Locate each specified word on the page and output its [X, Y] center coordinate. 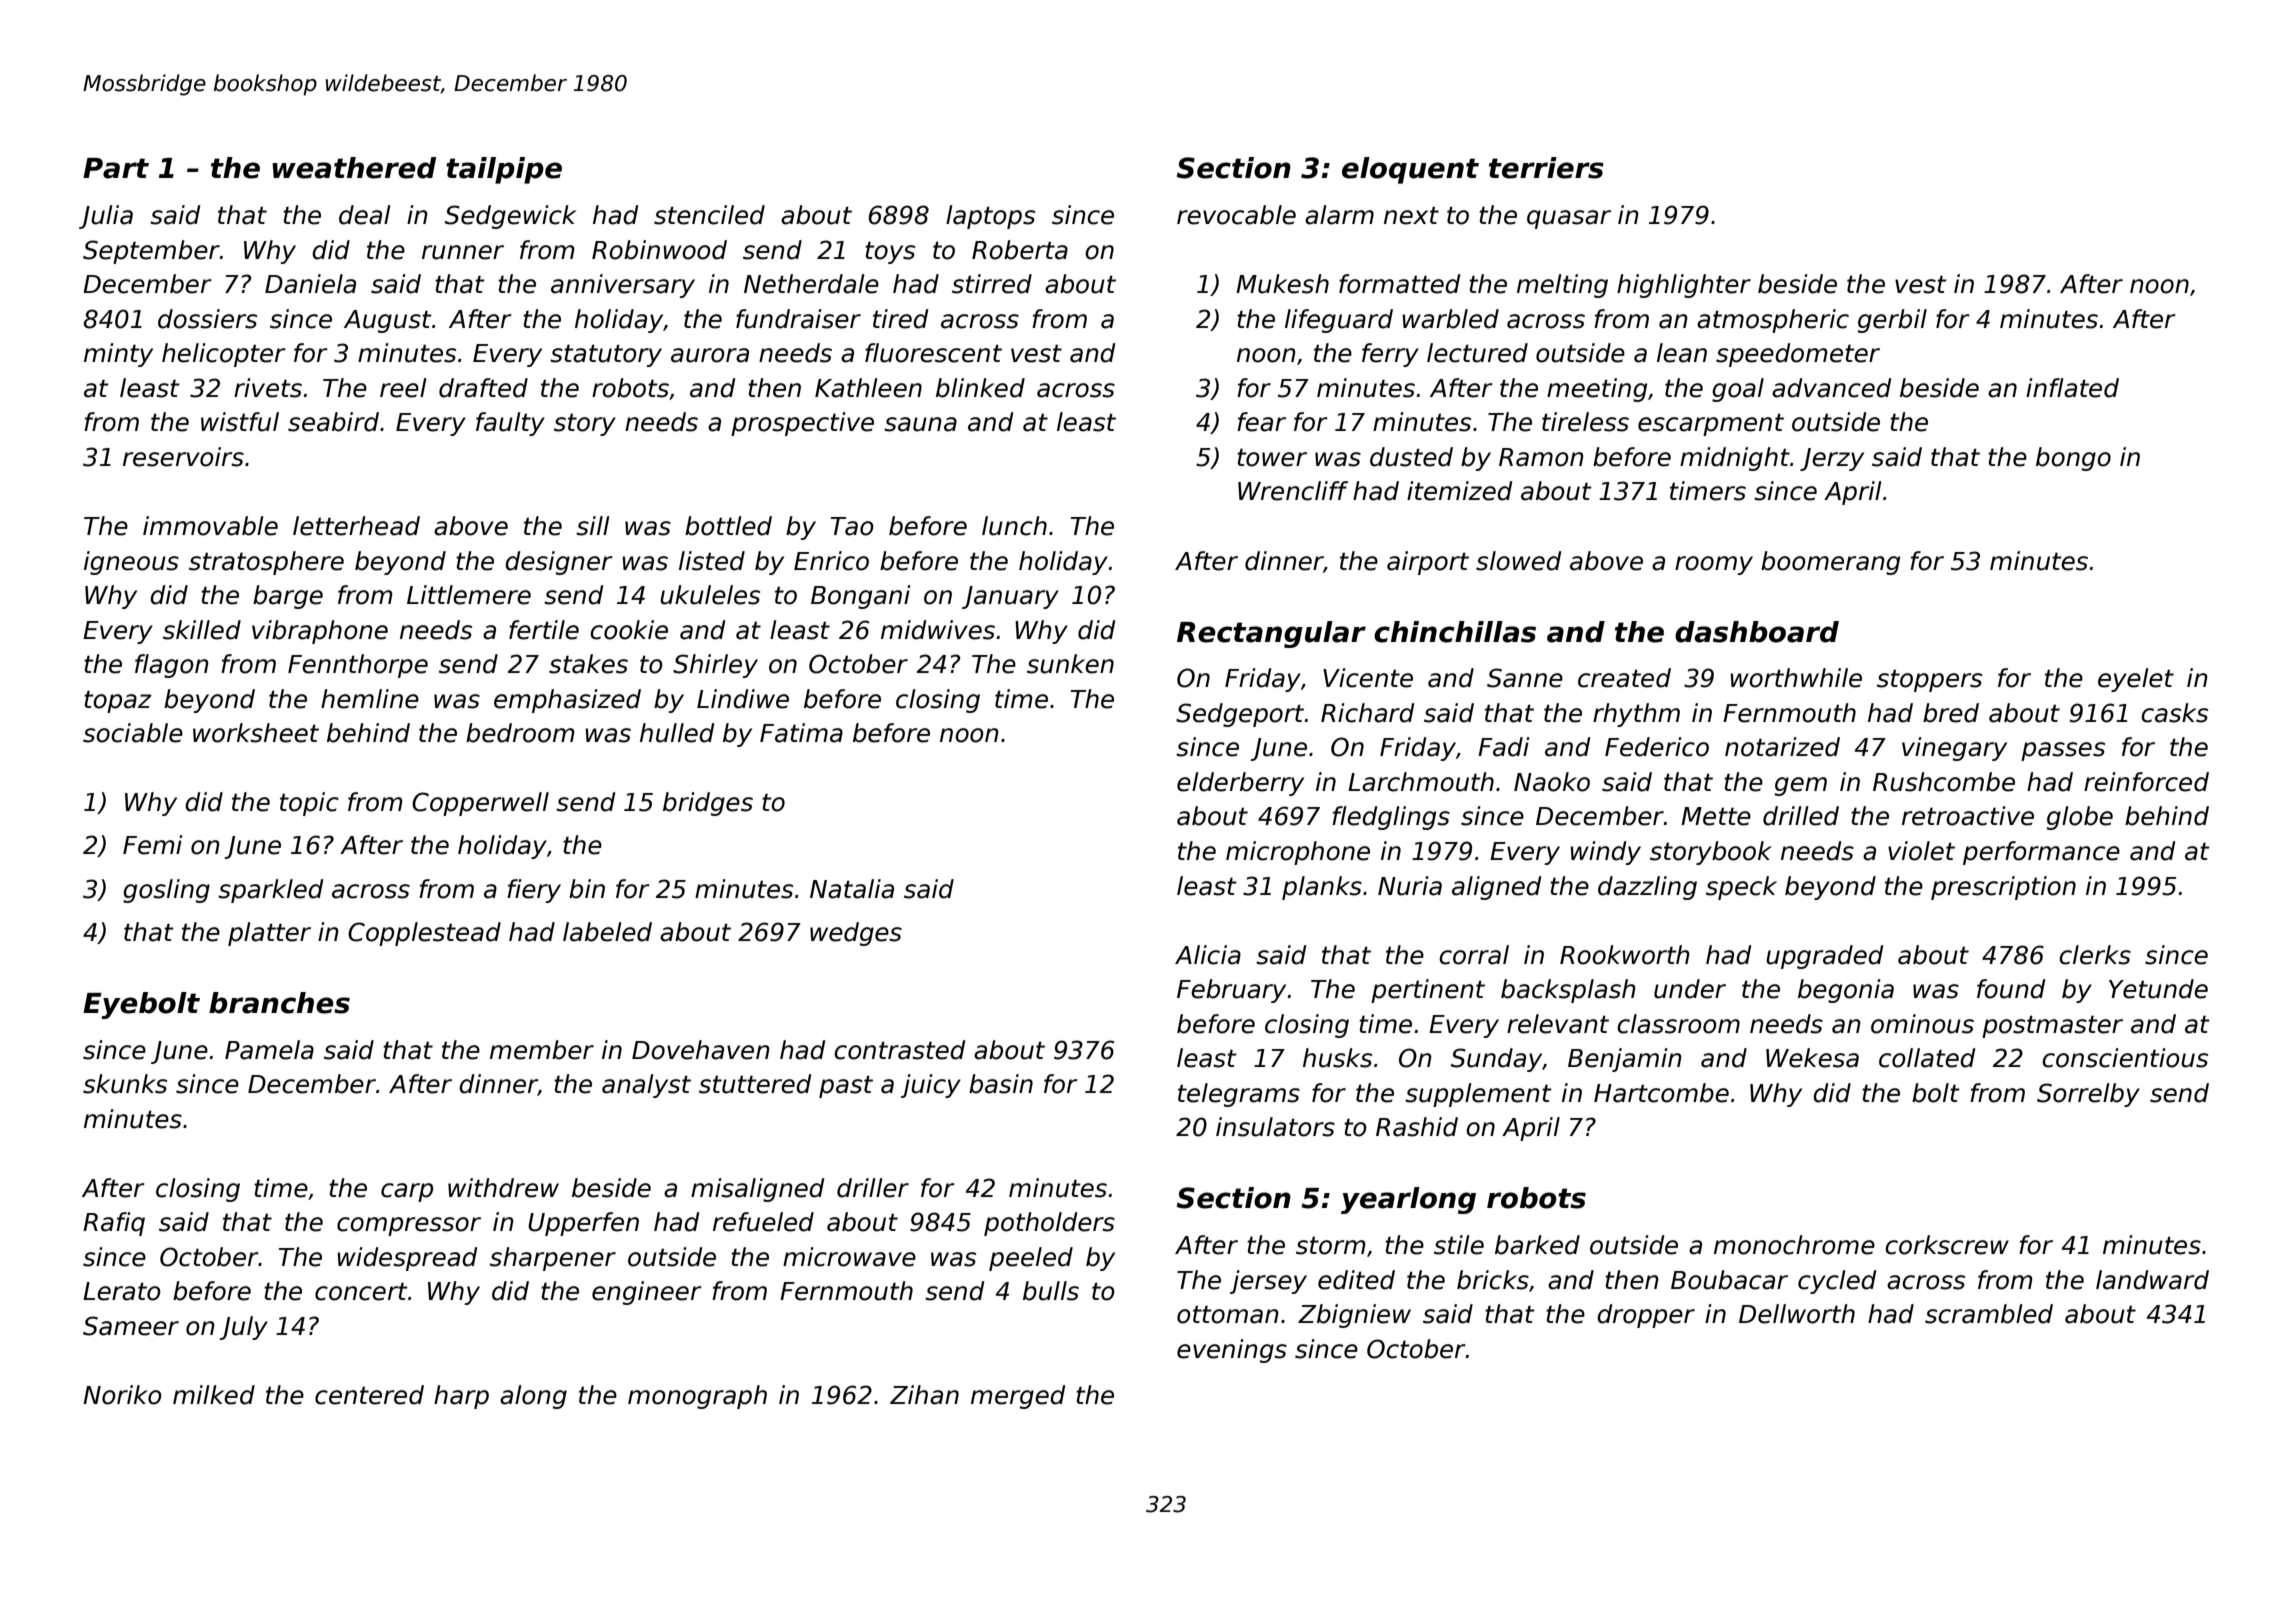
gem [1801, 786]
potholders [1049, 1224]
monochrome [1794, 1245]
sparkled [270, 891]
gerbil [1892, 321]
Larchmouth [1421, 782]
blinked [980, 388]
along [533, 1397]
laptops [990, 217]
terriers [1546, 168]
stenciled [709, 215]
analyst [646, 1086]
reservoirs [183, 457]
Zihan [924, 1395]
